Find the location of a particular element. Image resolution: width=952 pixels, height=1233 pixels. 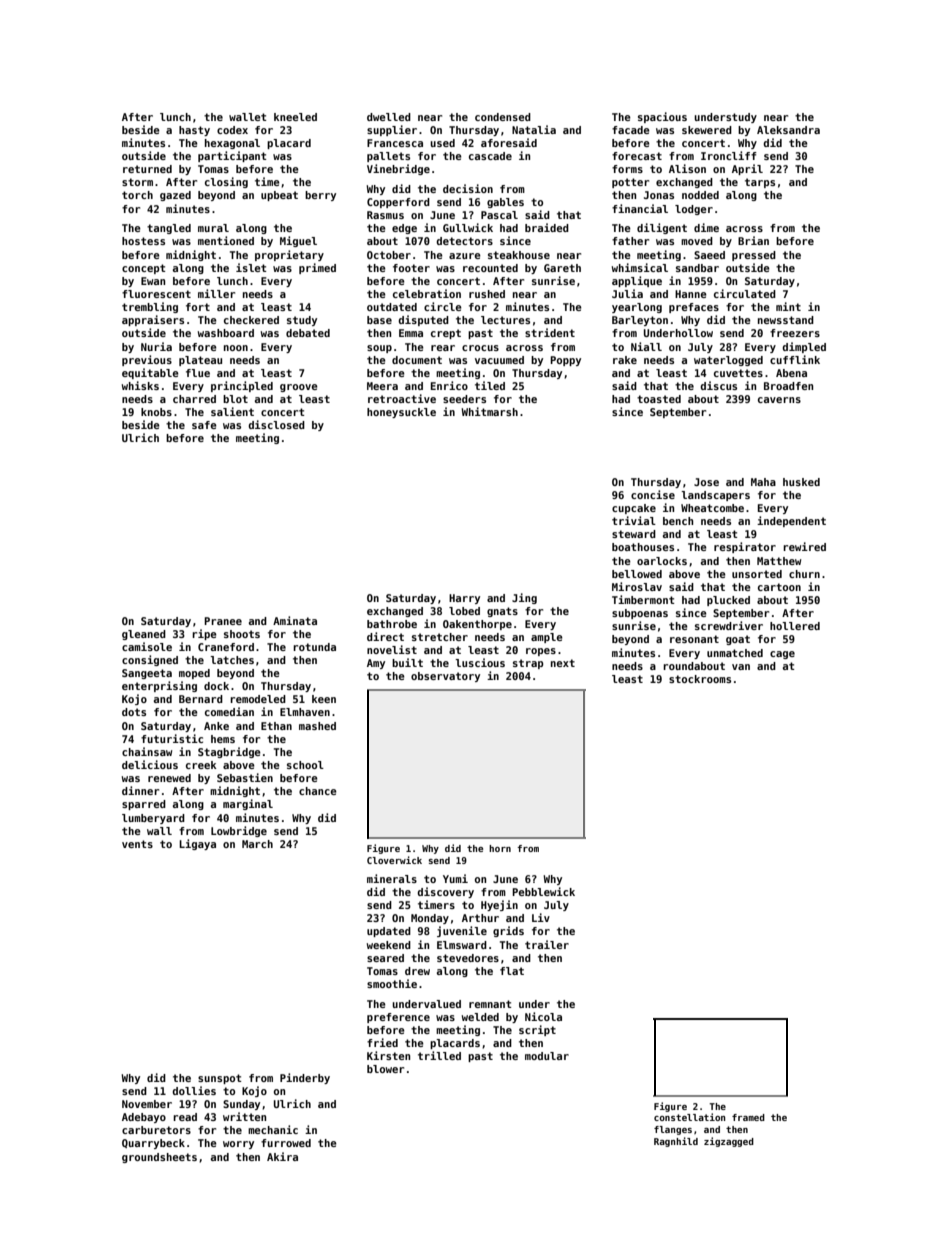

hasty is located at coordinates (194, 131).
